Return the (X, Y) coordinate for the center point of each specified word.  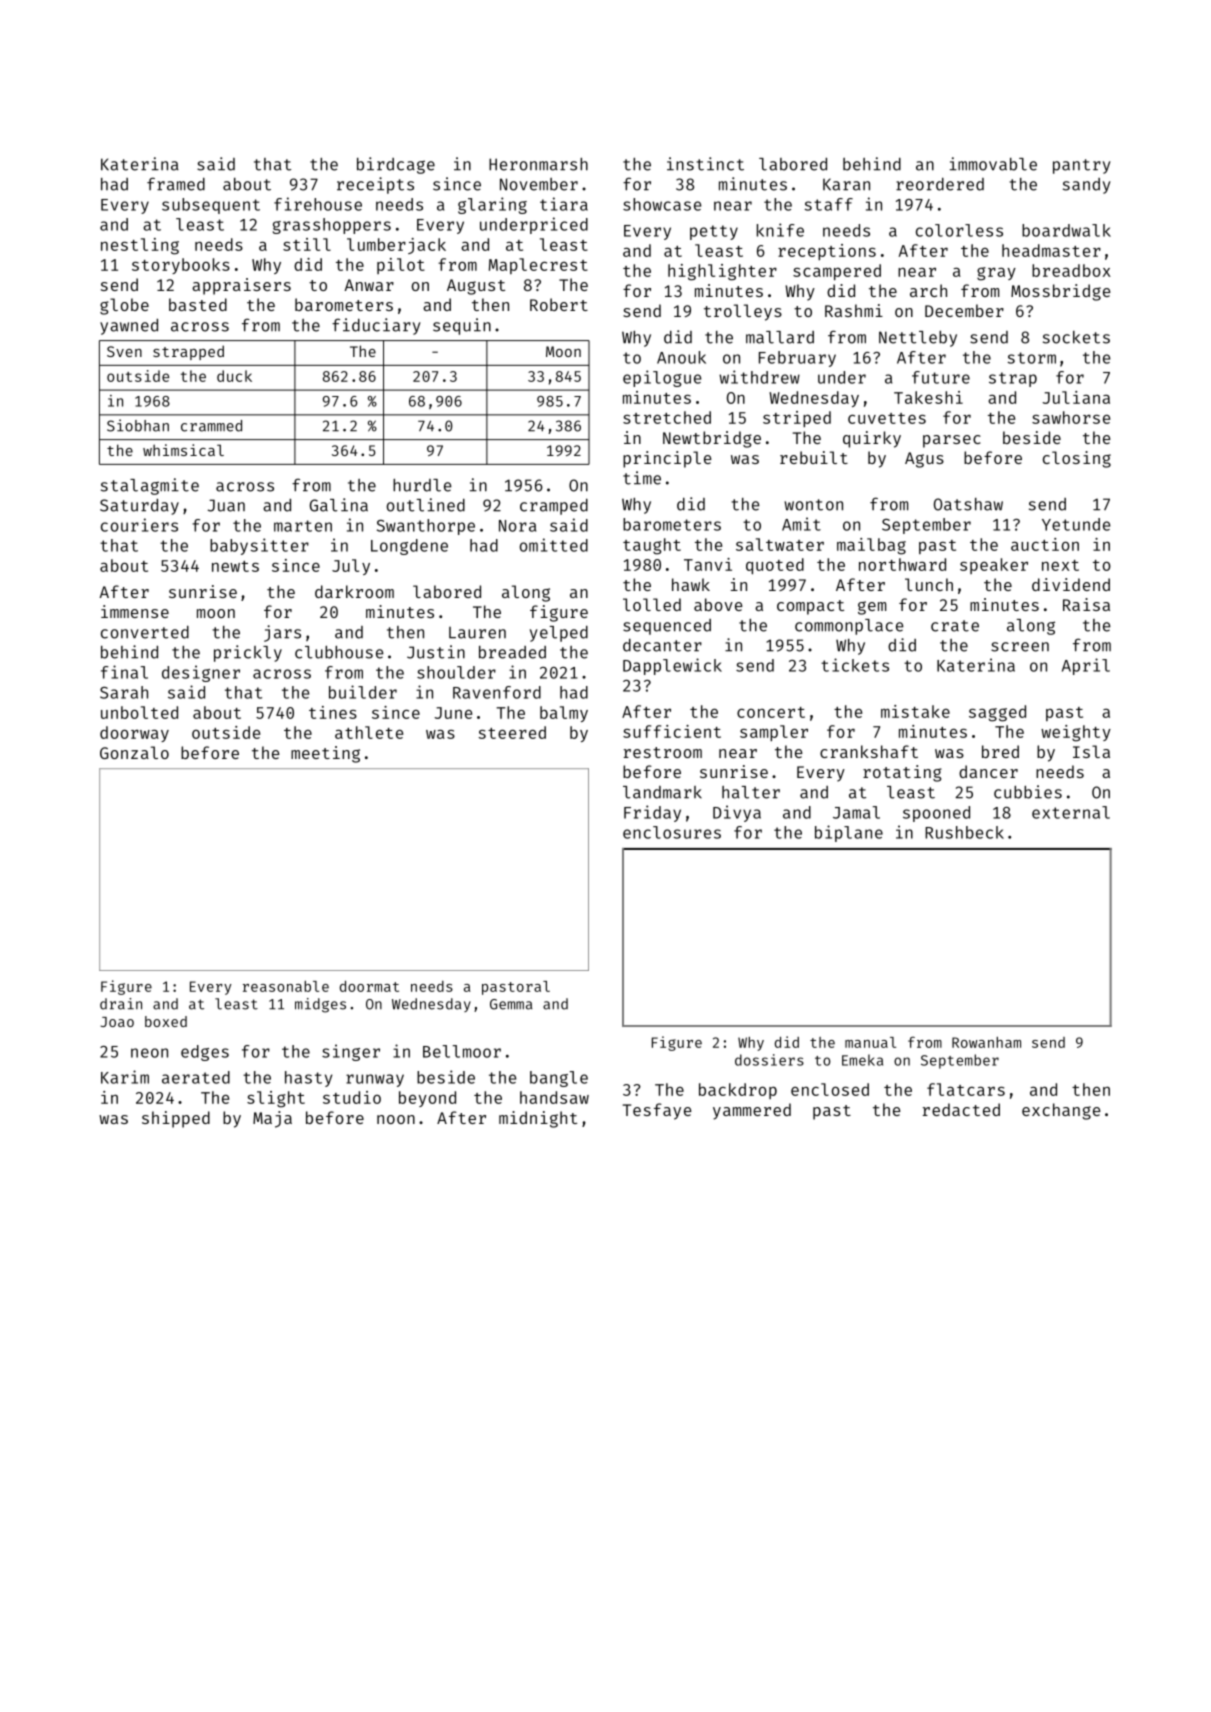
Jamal (856, 812)
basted (198, 304)
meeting (325, 754)
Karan (846, 184)
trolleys (743, 312)
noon (396, 1119)
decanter (662, 645)
